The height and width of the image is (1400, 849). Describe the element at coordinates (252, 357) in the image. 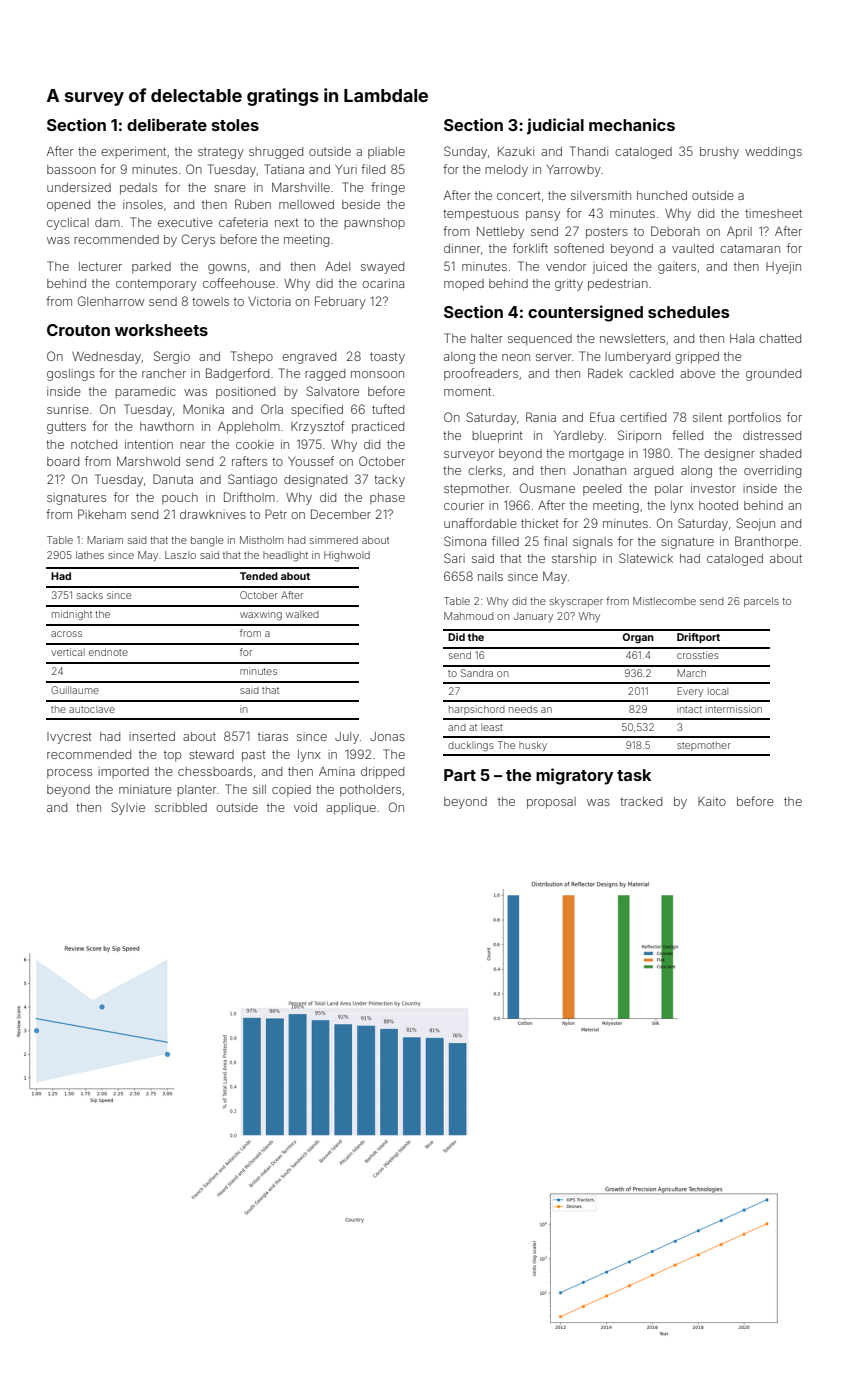

I see `Tshepo` at that location.
